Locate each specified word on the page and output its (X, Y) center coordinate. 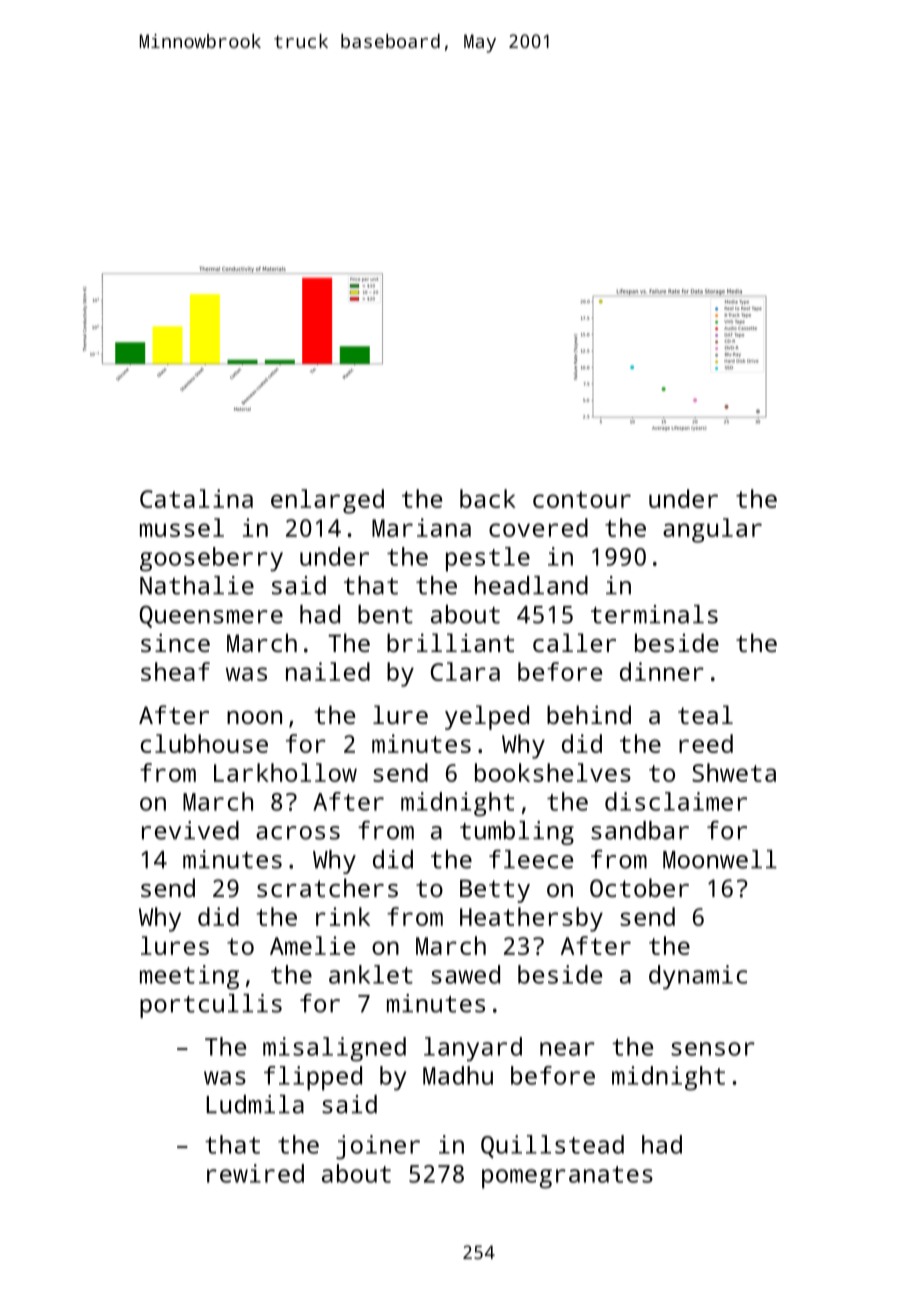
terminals (654, 614)
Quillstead (552, 1146)
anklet (371, 974)
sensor (713, 1049)
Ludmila (255, 1104)
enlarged (327, 501)
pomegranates (567, 1177)
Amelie (312, 945)
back (488, 498)
